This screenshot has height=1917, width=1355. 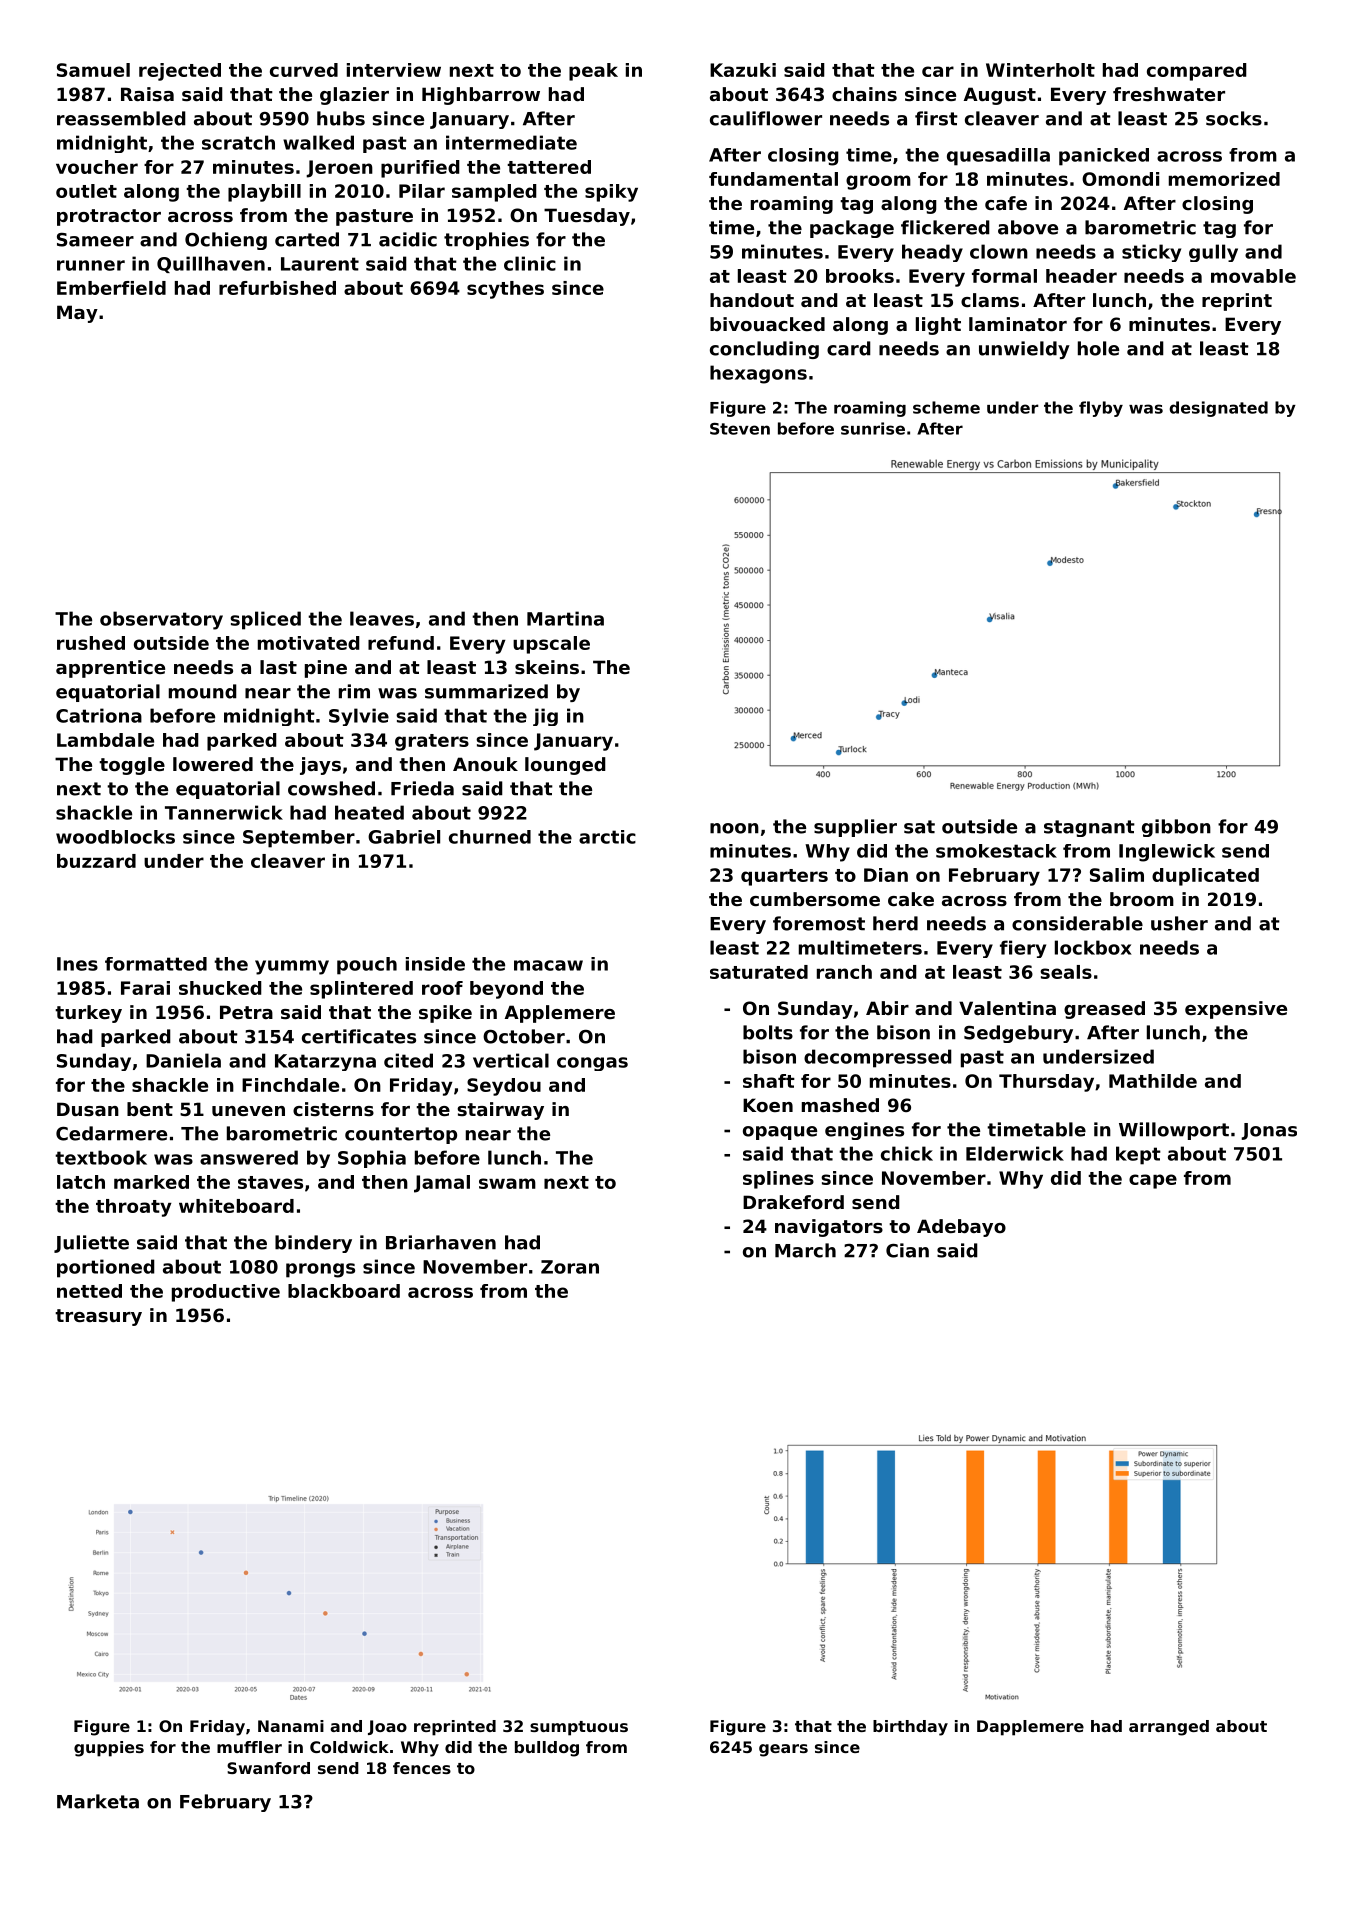 What do you see at coordinates (873, 428) in the screenshot?
I see `sunrise` at bounding box center [873, 428].
